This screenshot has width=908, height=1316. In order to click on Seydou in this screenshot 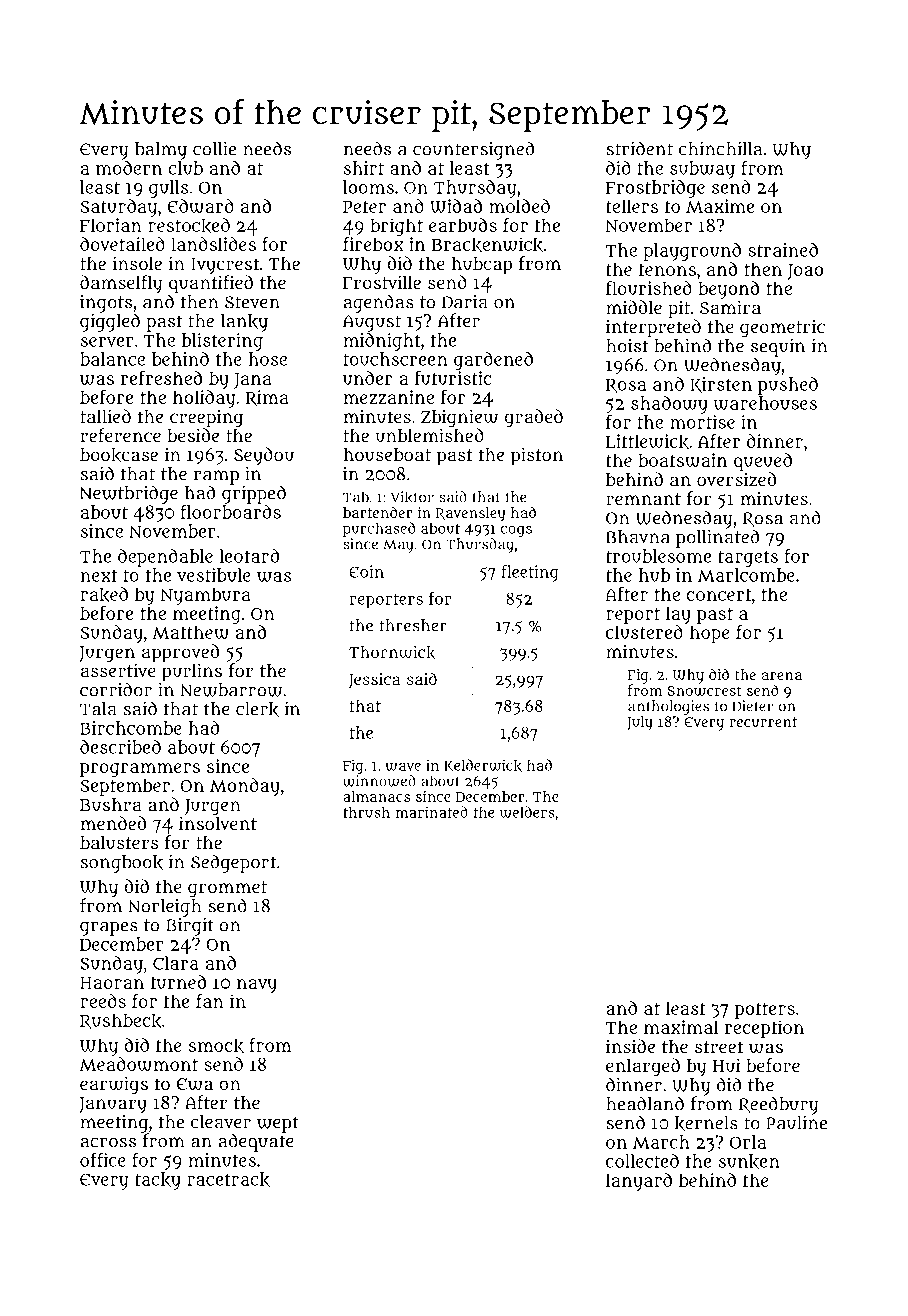, I will do `click(264, 456)`.
